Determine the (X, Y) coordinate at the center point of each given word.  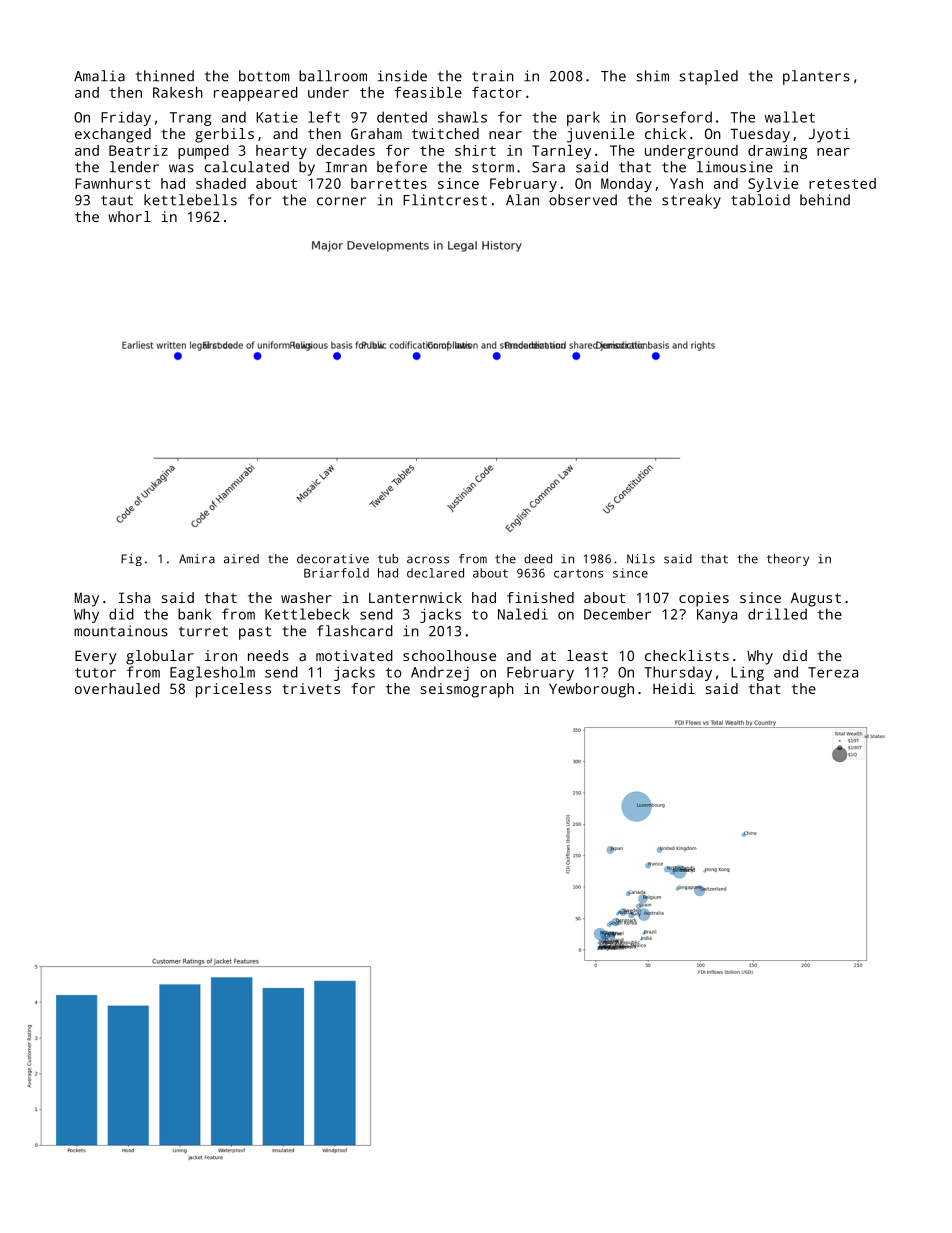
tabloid (760, 200)
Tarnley (561, 152)
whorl (129, 216)
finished (540, 597)
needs (268, 655)
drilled (777, 614)
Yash (686, 183)
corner (341, 201)
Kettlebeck (307, 614)
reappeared (256, 94)
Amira (197, 559)
